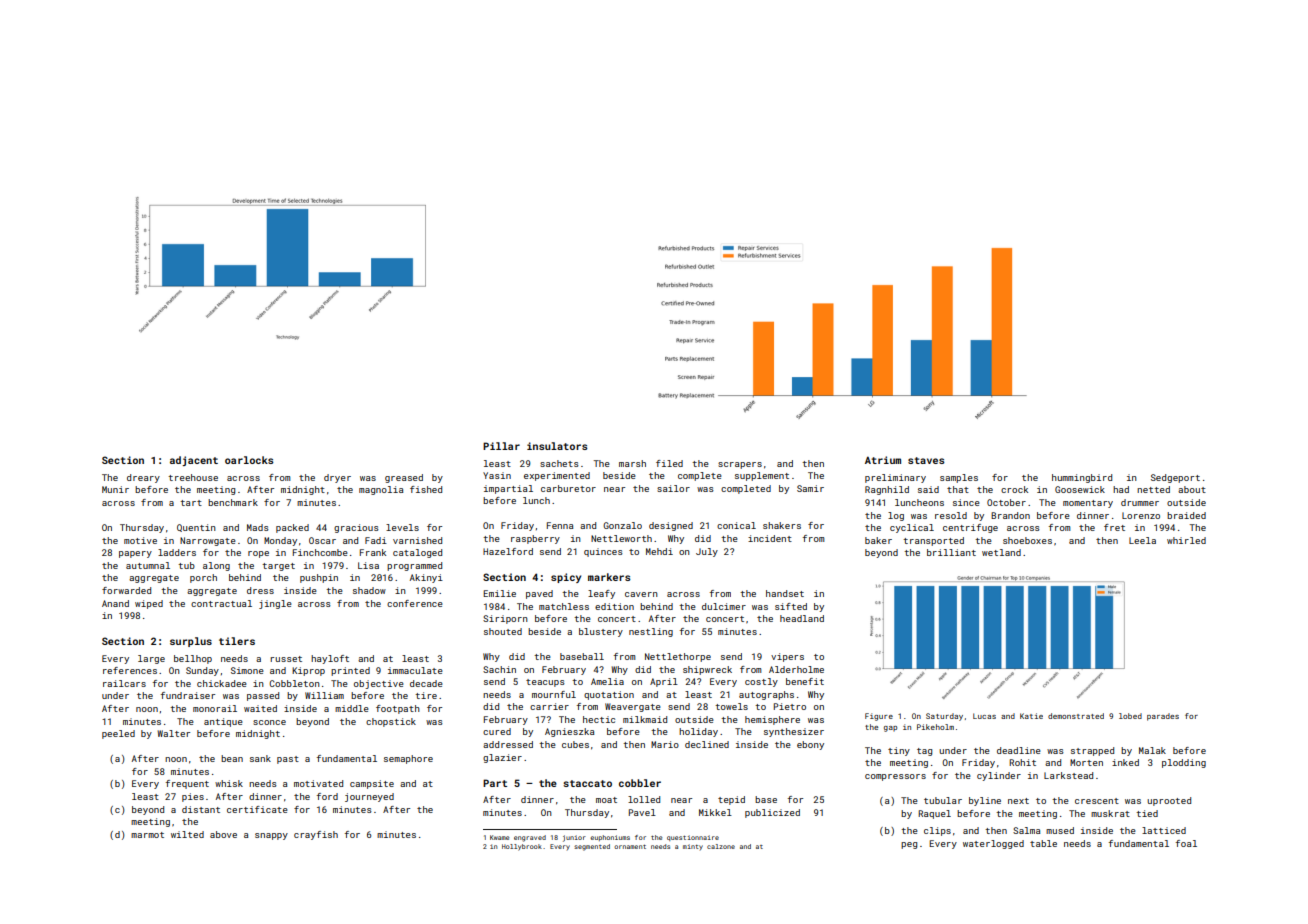  I want to click on past, so click(288, 760).
